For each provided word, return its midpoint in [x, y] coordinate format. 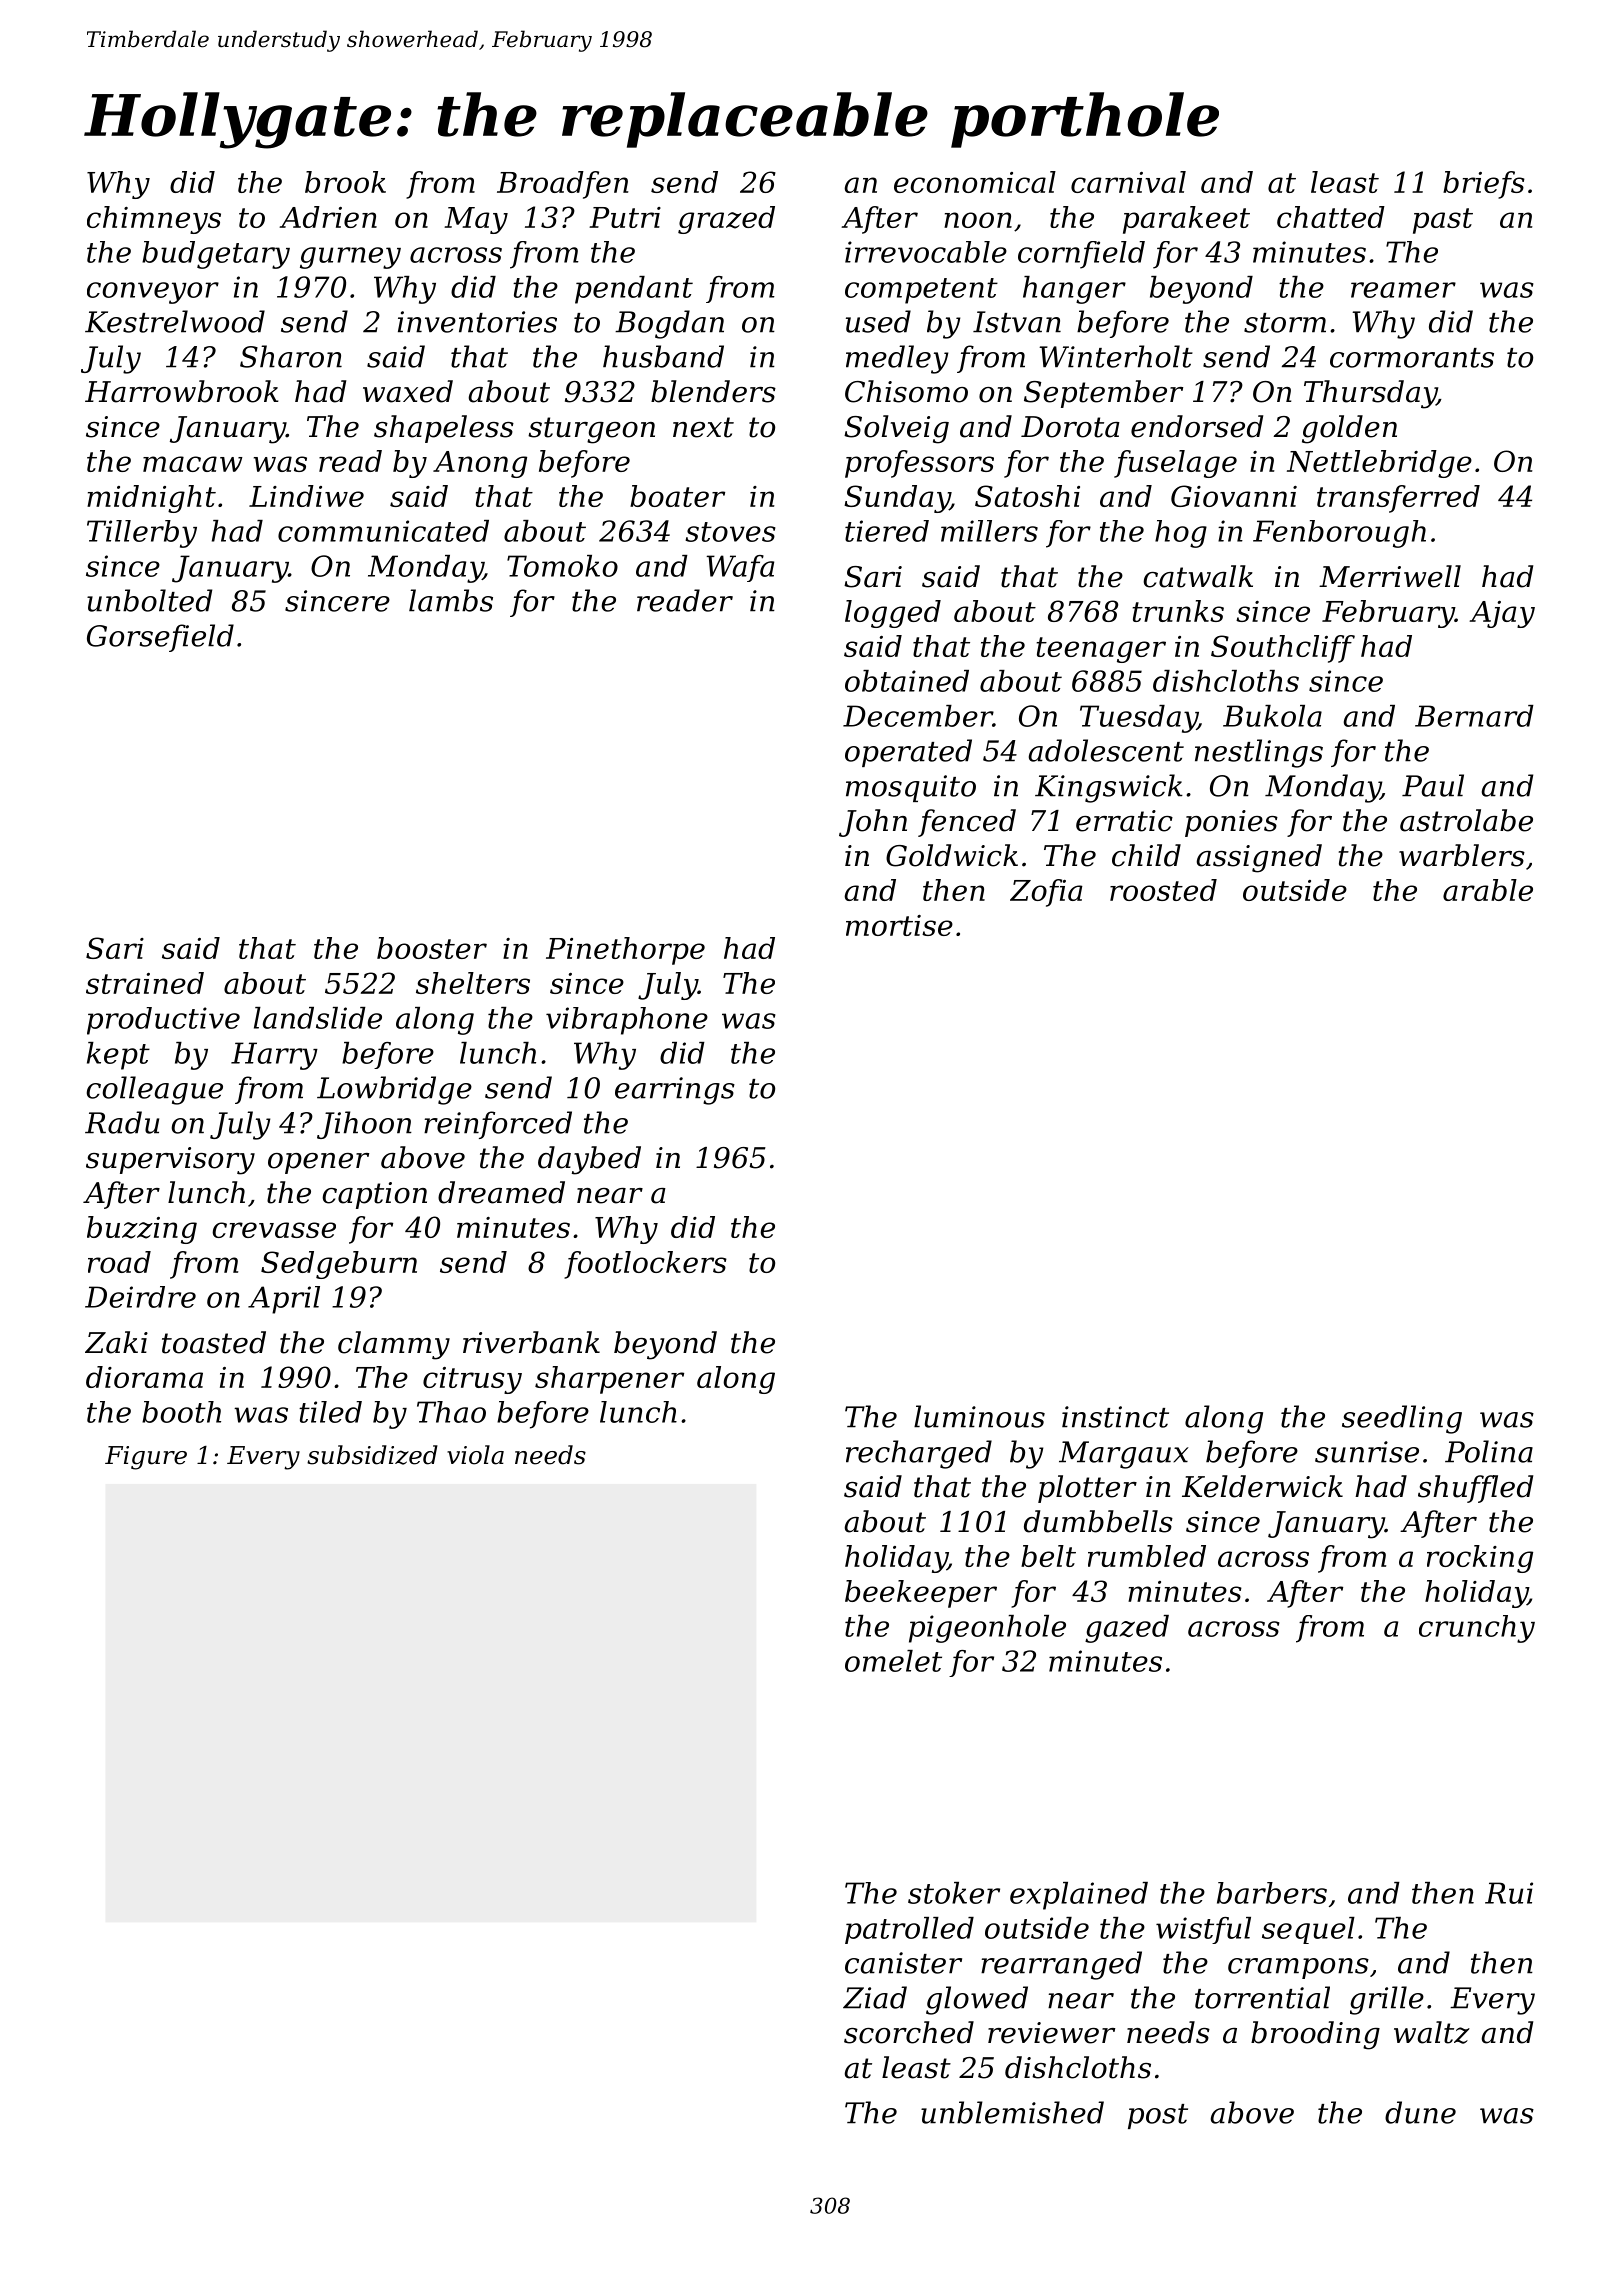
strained [145, 983]
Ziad [875, 1997]
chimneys [154, 220]
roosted [1163, 890]
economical [975, 182]
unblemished [1012, 2112]
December [918, 716]
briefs [1484, 185]
